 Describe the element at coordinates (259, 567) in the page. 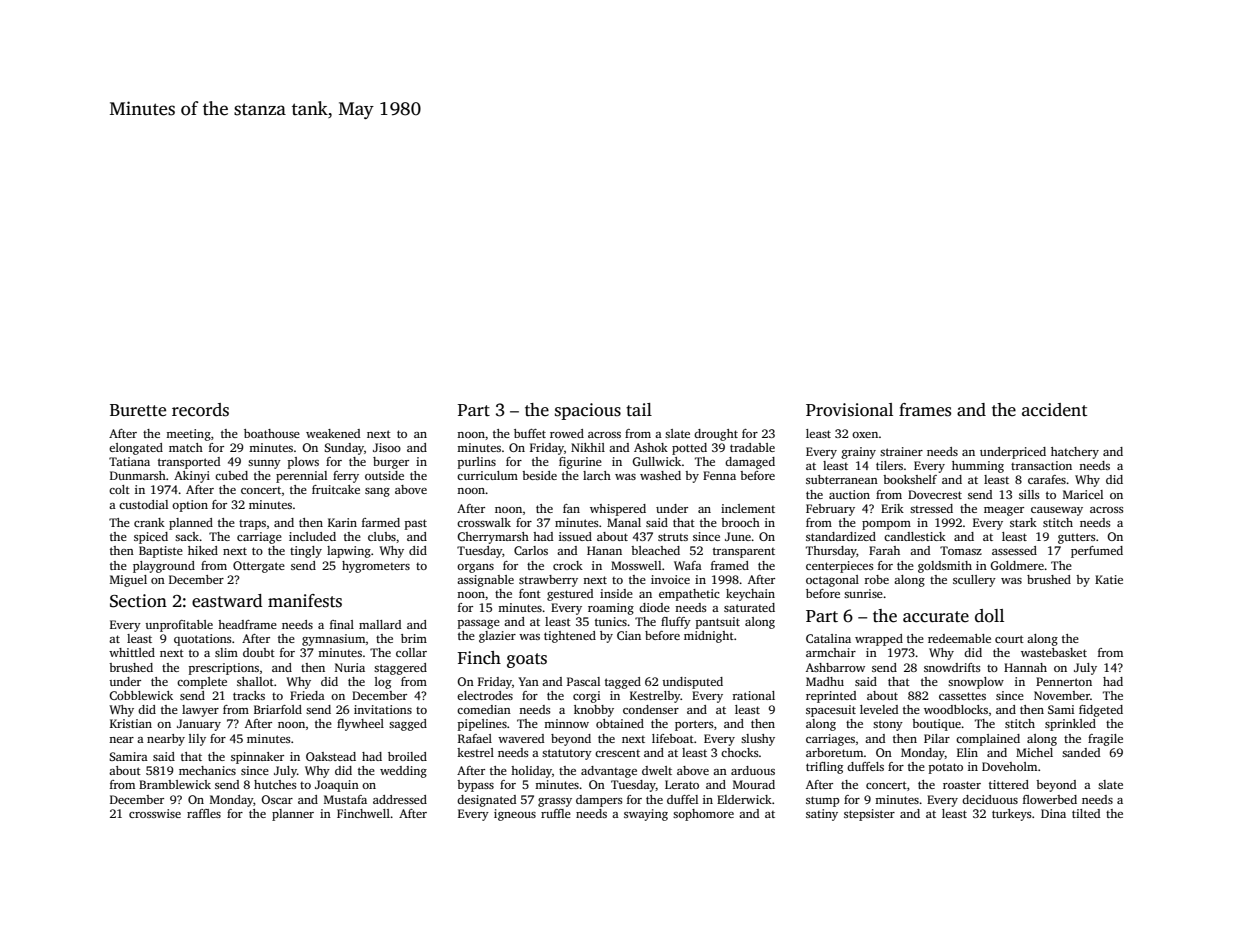

I see `Ottergate` at that location.
